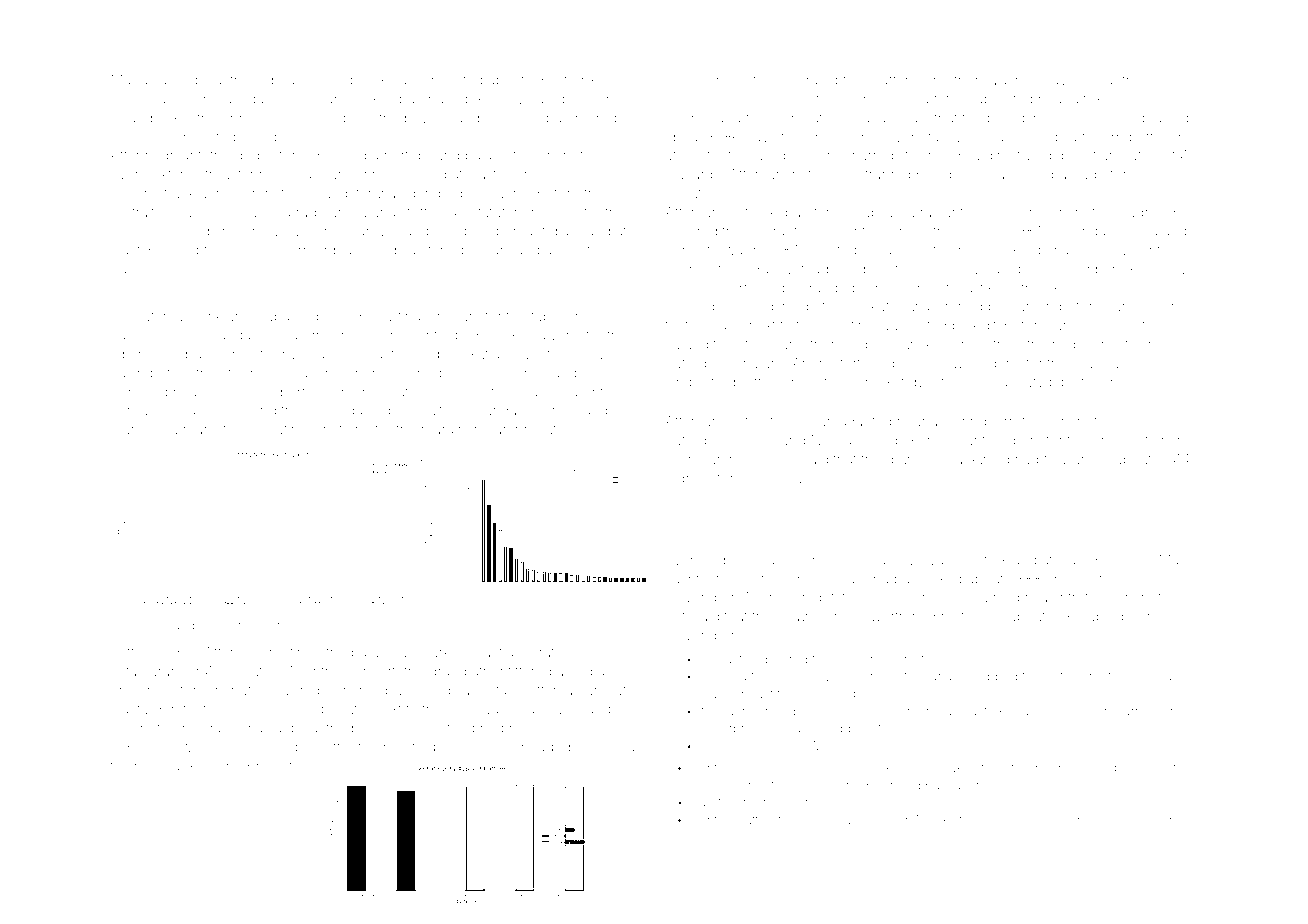  Describe the element at coordinates (904, 462) in the screenshot. I see `gown` at that location.
